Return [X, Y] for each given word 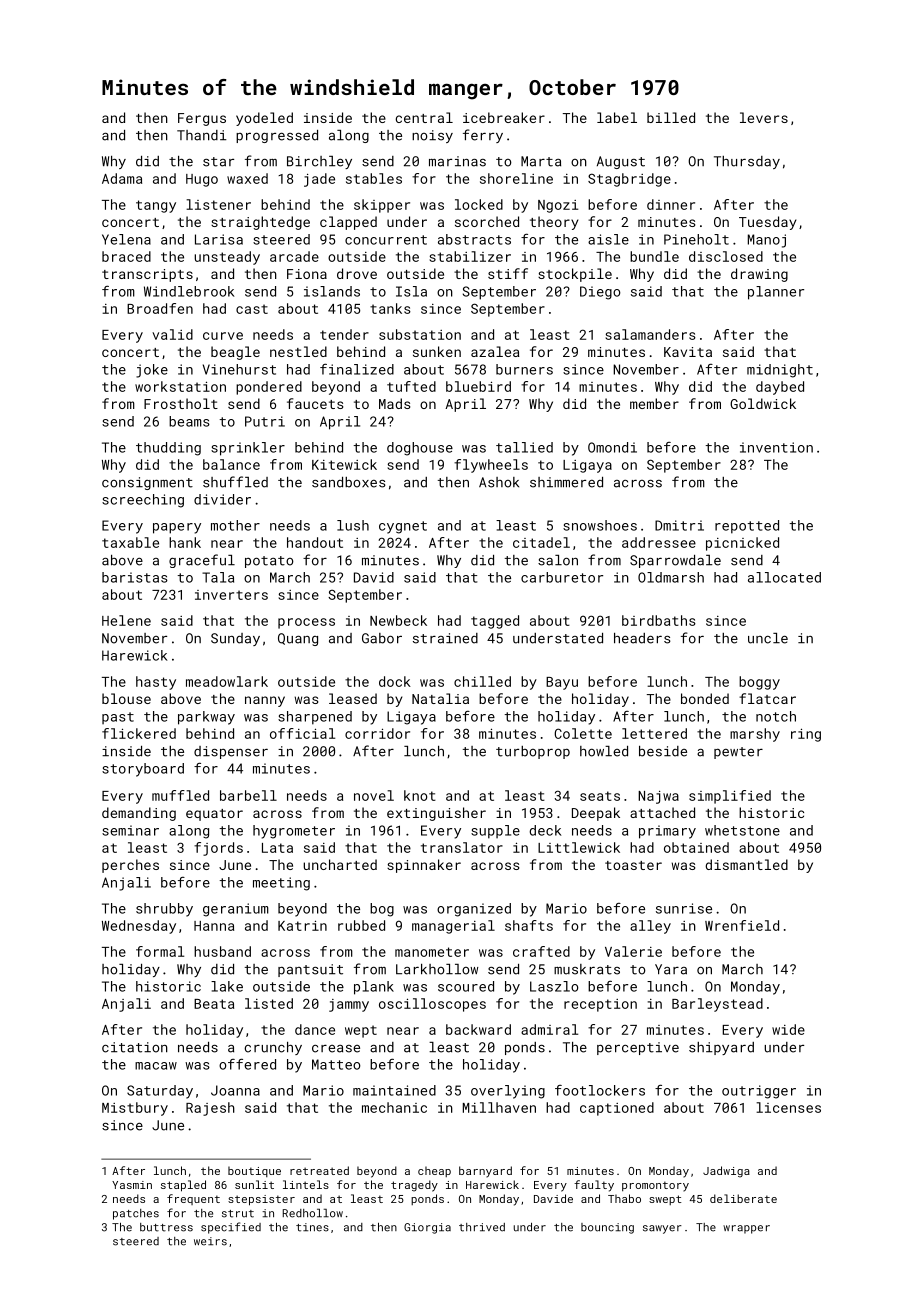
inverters [231, 595]
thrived [482, 1227]
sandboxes [349, 482]
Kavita [688, 352]
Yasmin [132, 1185]
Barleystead [717, 1005]
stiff [508, 273]
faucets [315, 403]
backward [478, 1029]
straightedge [260, 223]
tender [344, 334]
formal [160, 951]
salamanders [650, 334]
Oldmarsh [671, 577]
